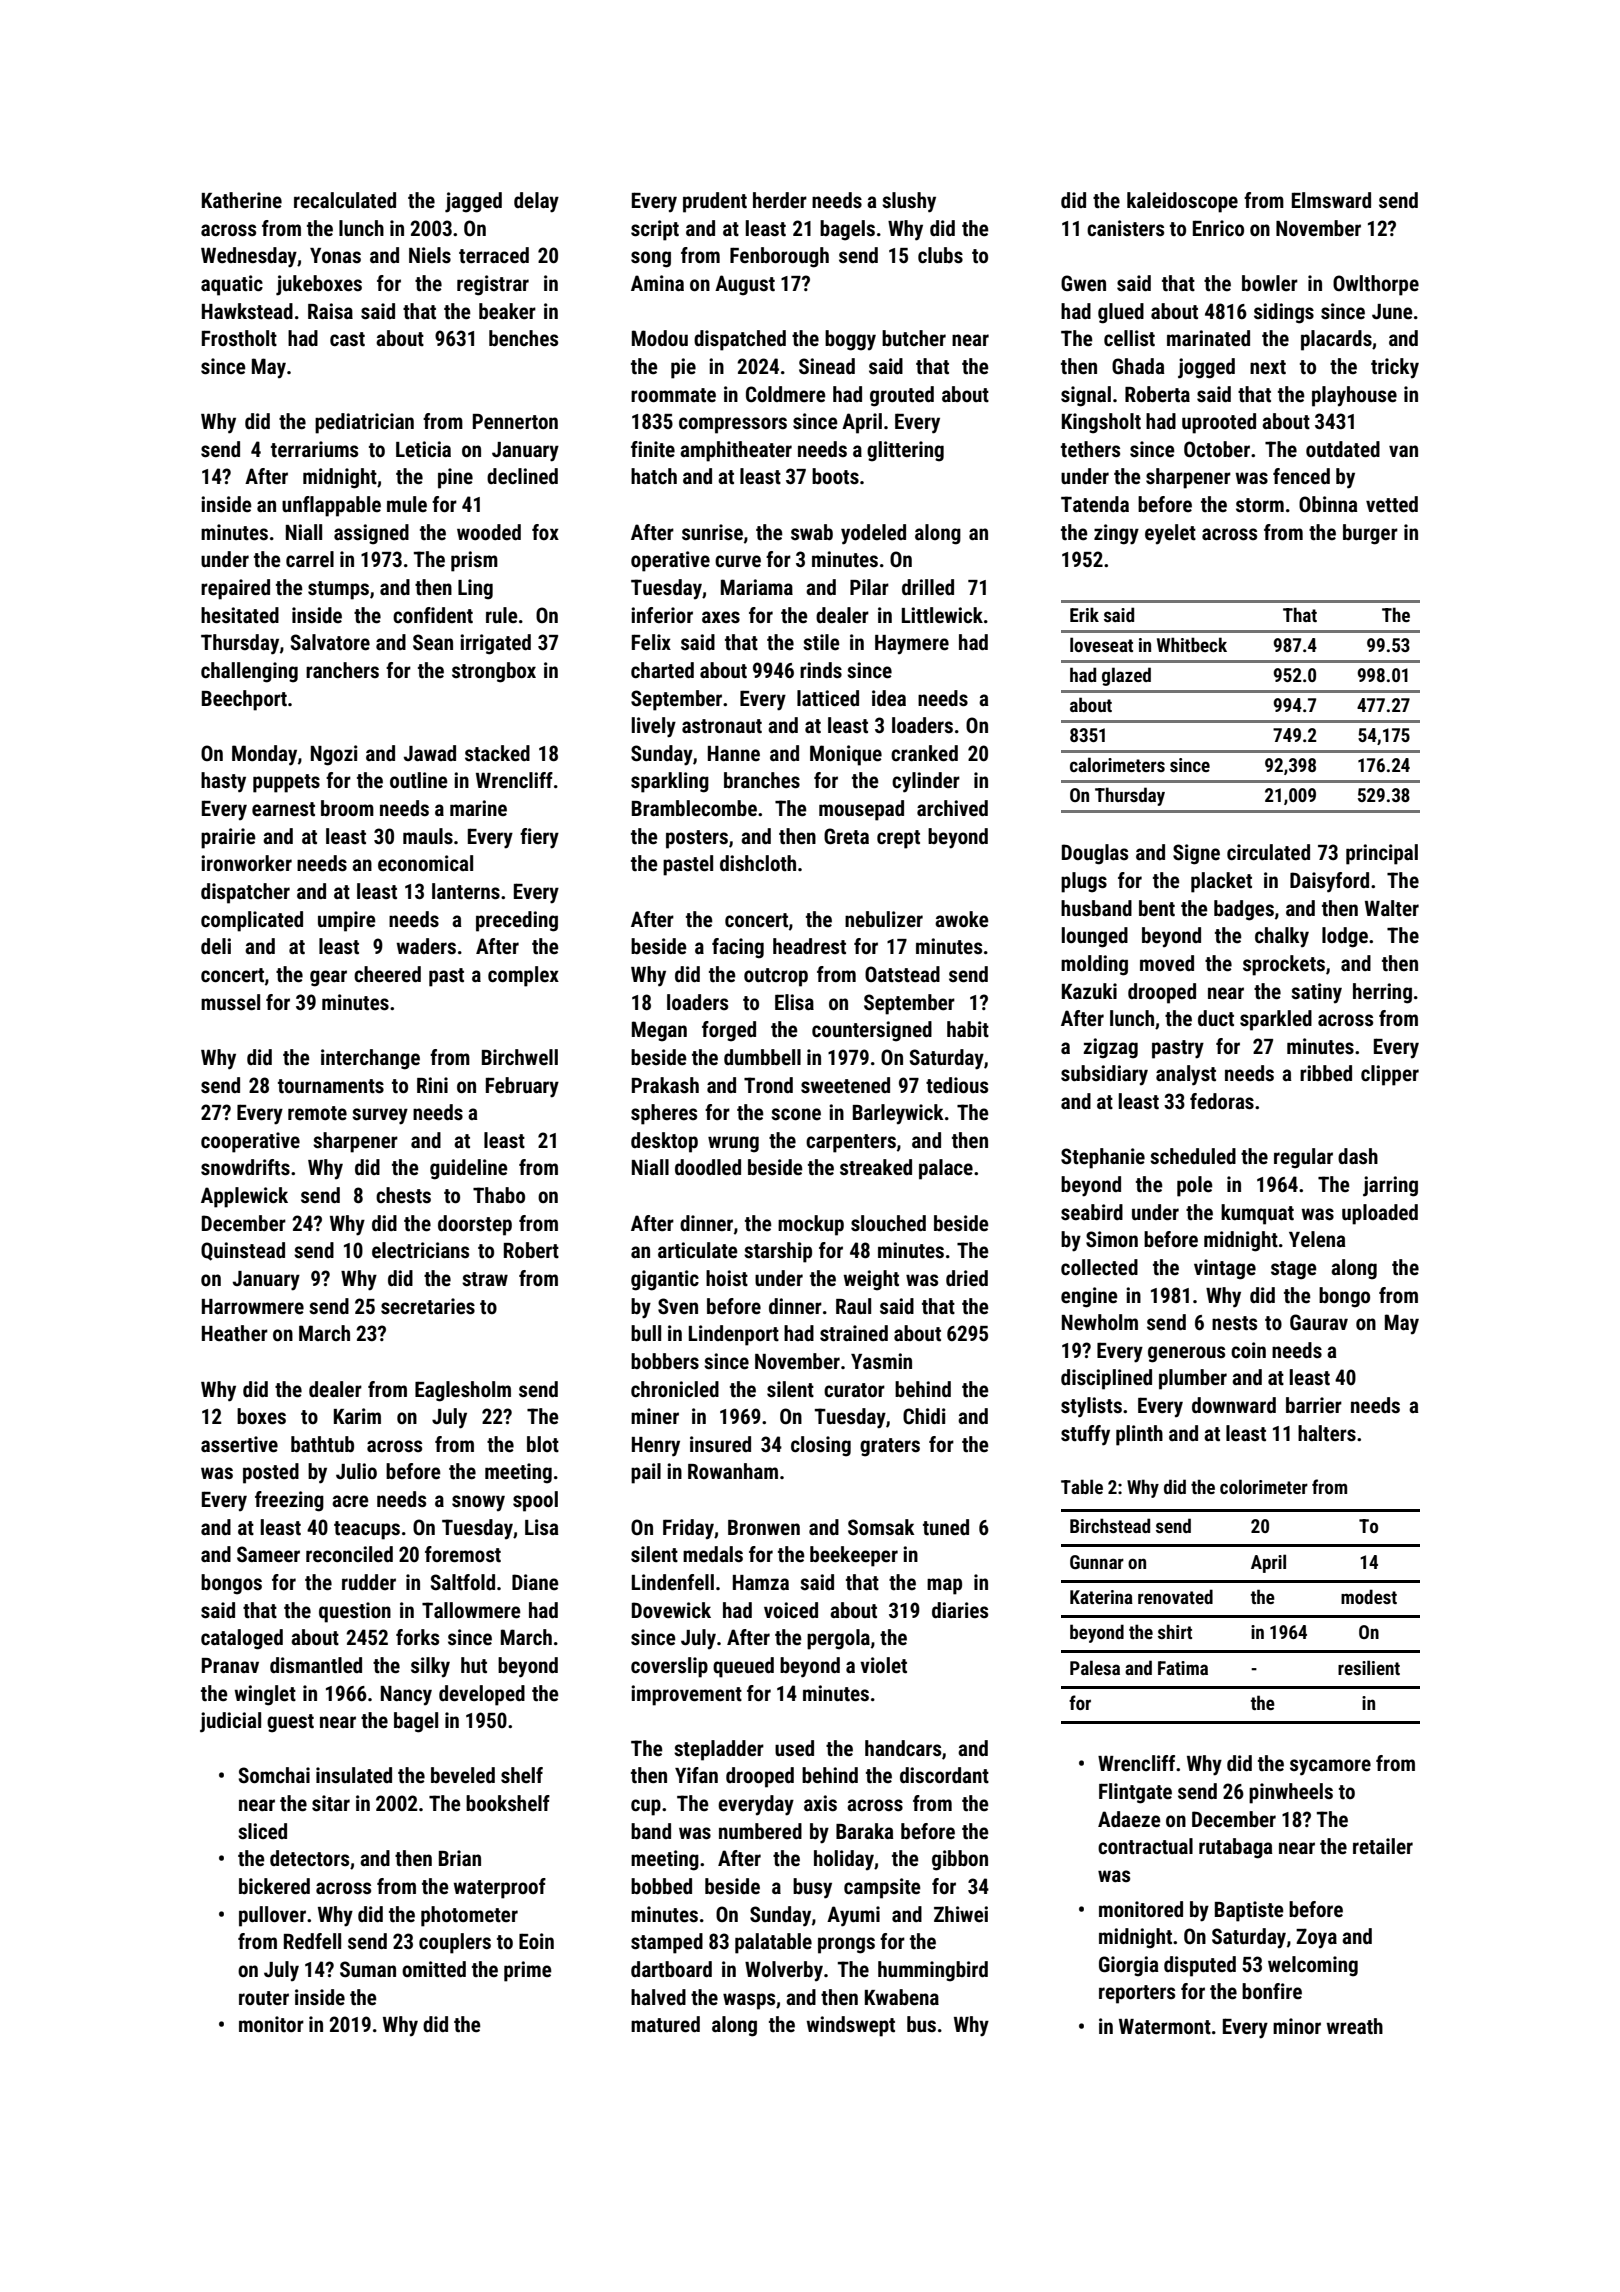 This page has height=2292, width=1620. Describe the element at coordinates (946, 1527) in the page. I see `tuned` at that location.
